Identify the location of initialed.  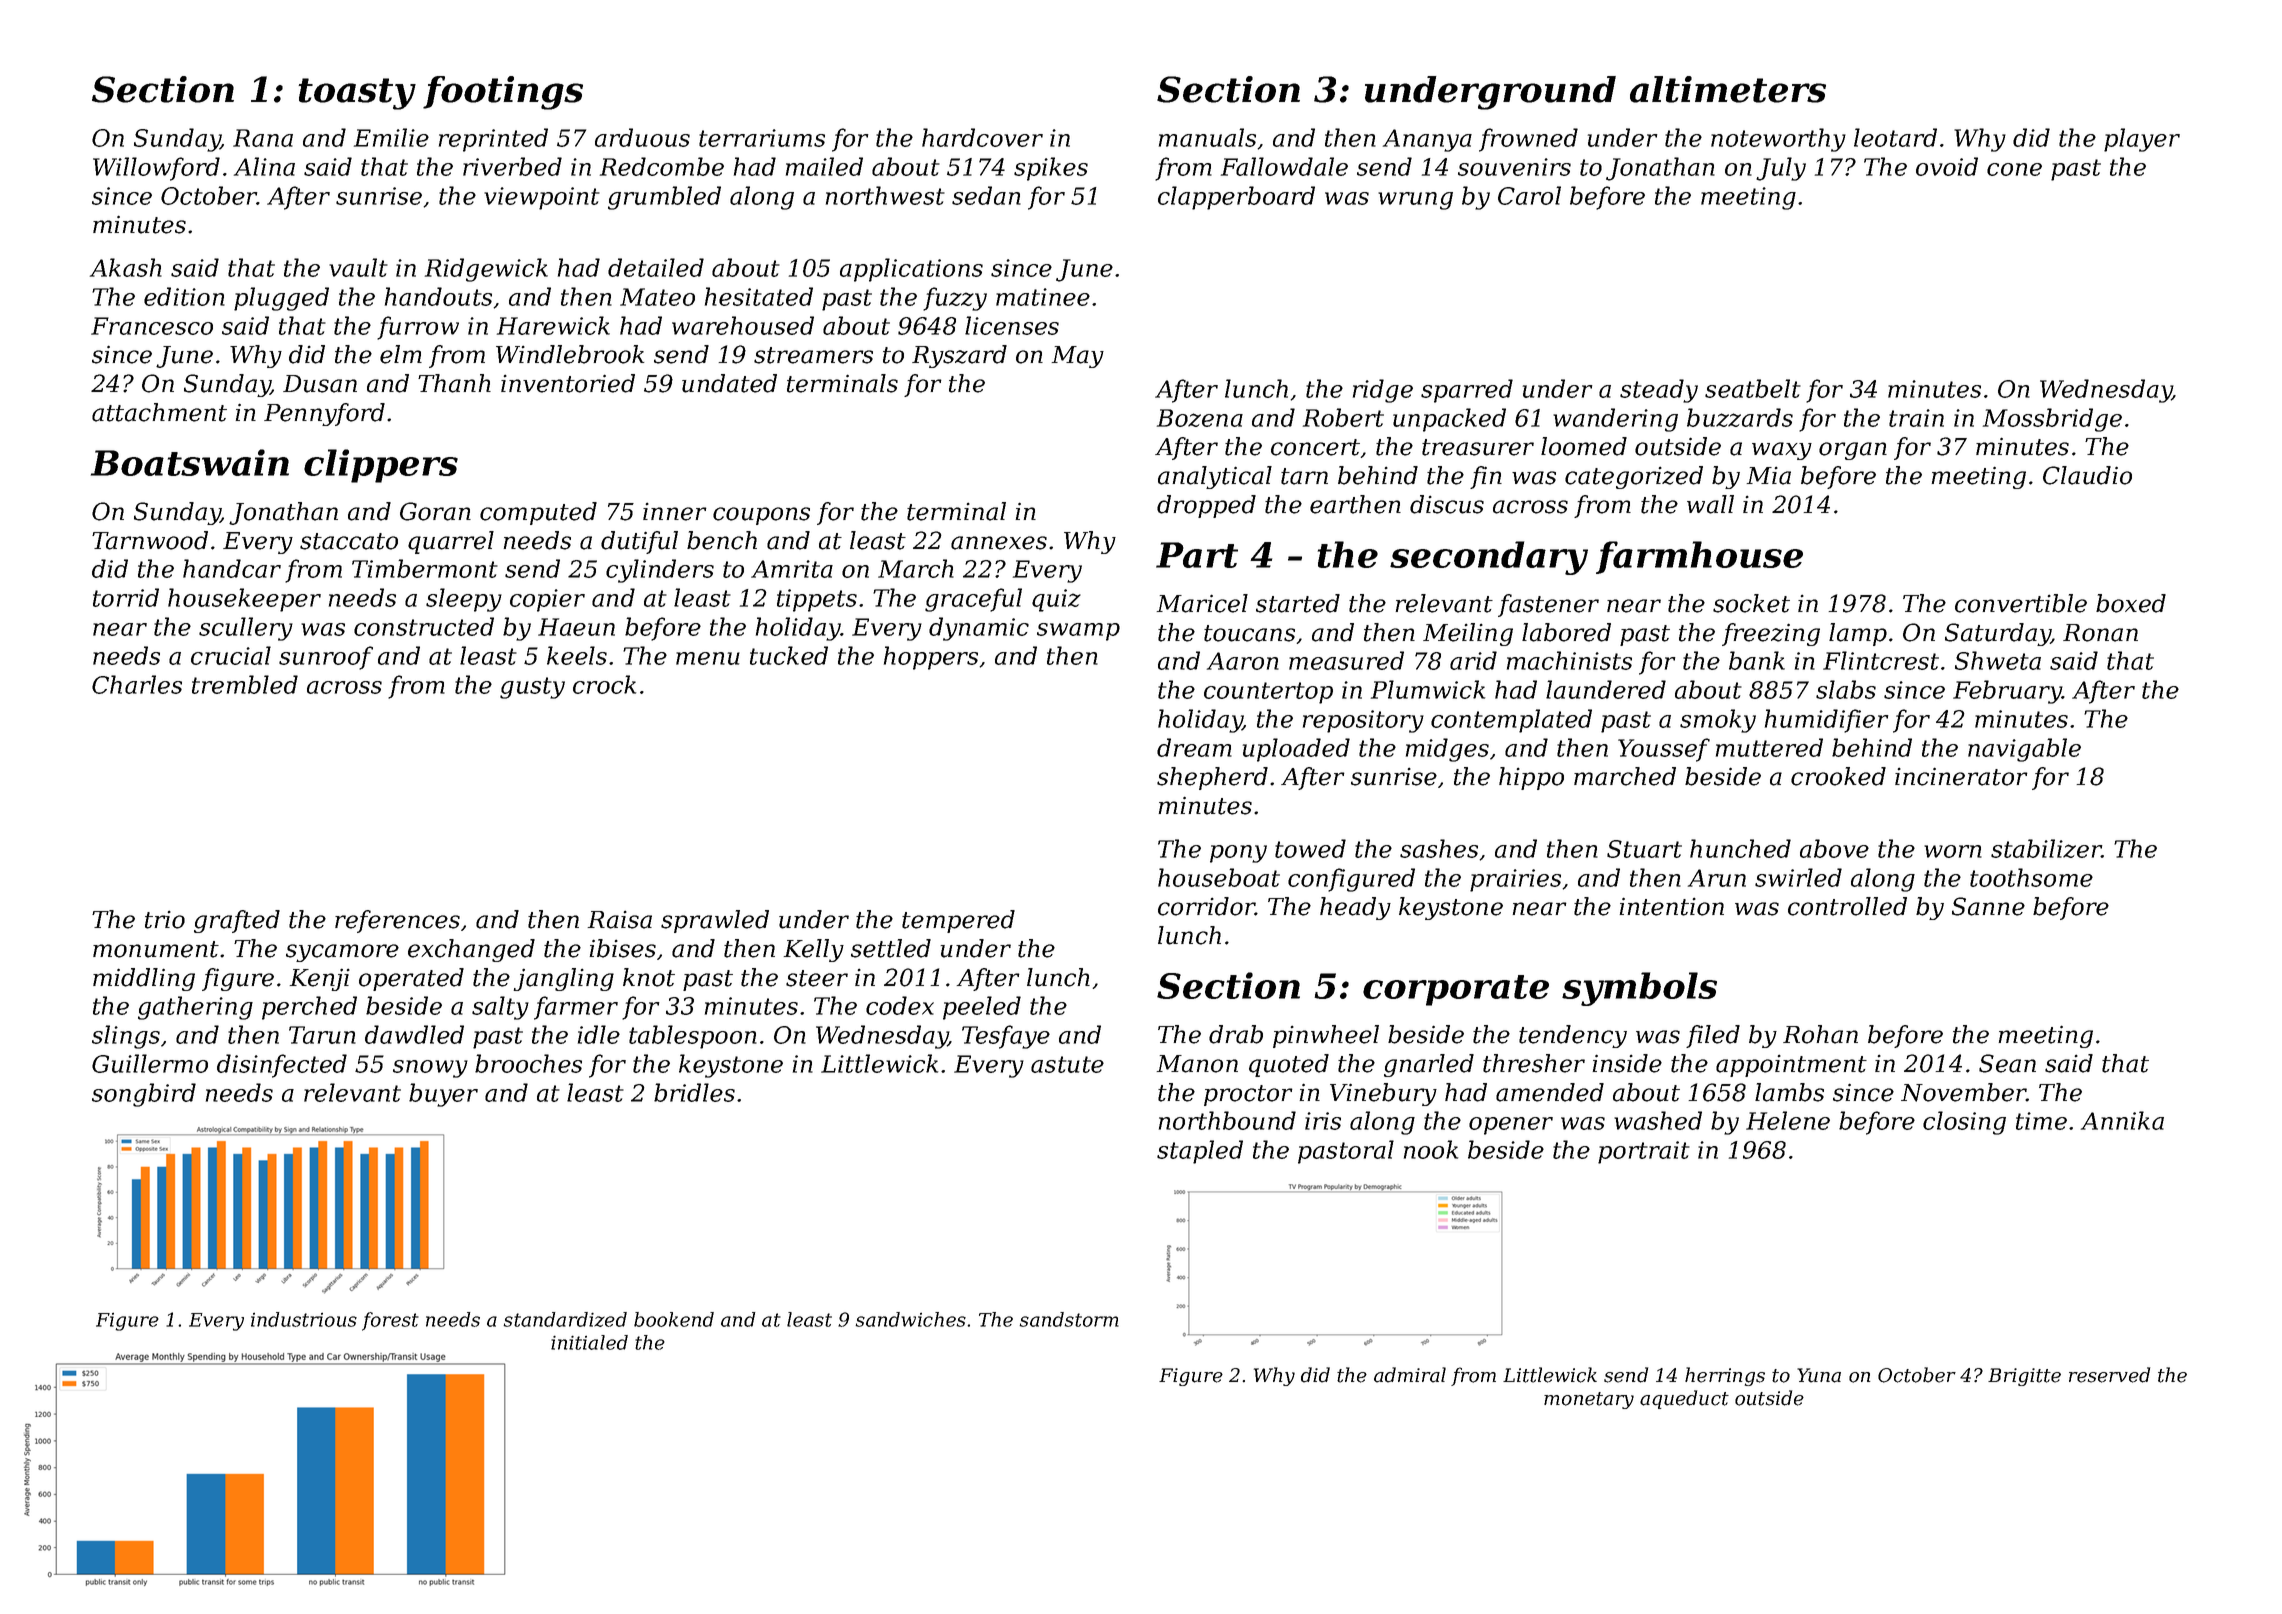
(589, 1342).
